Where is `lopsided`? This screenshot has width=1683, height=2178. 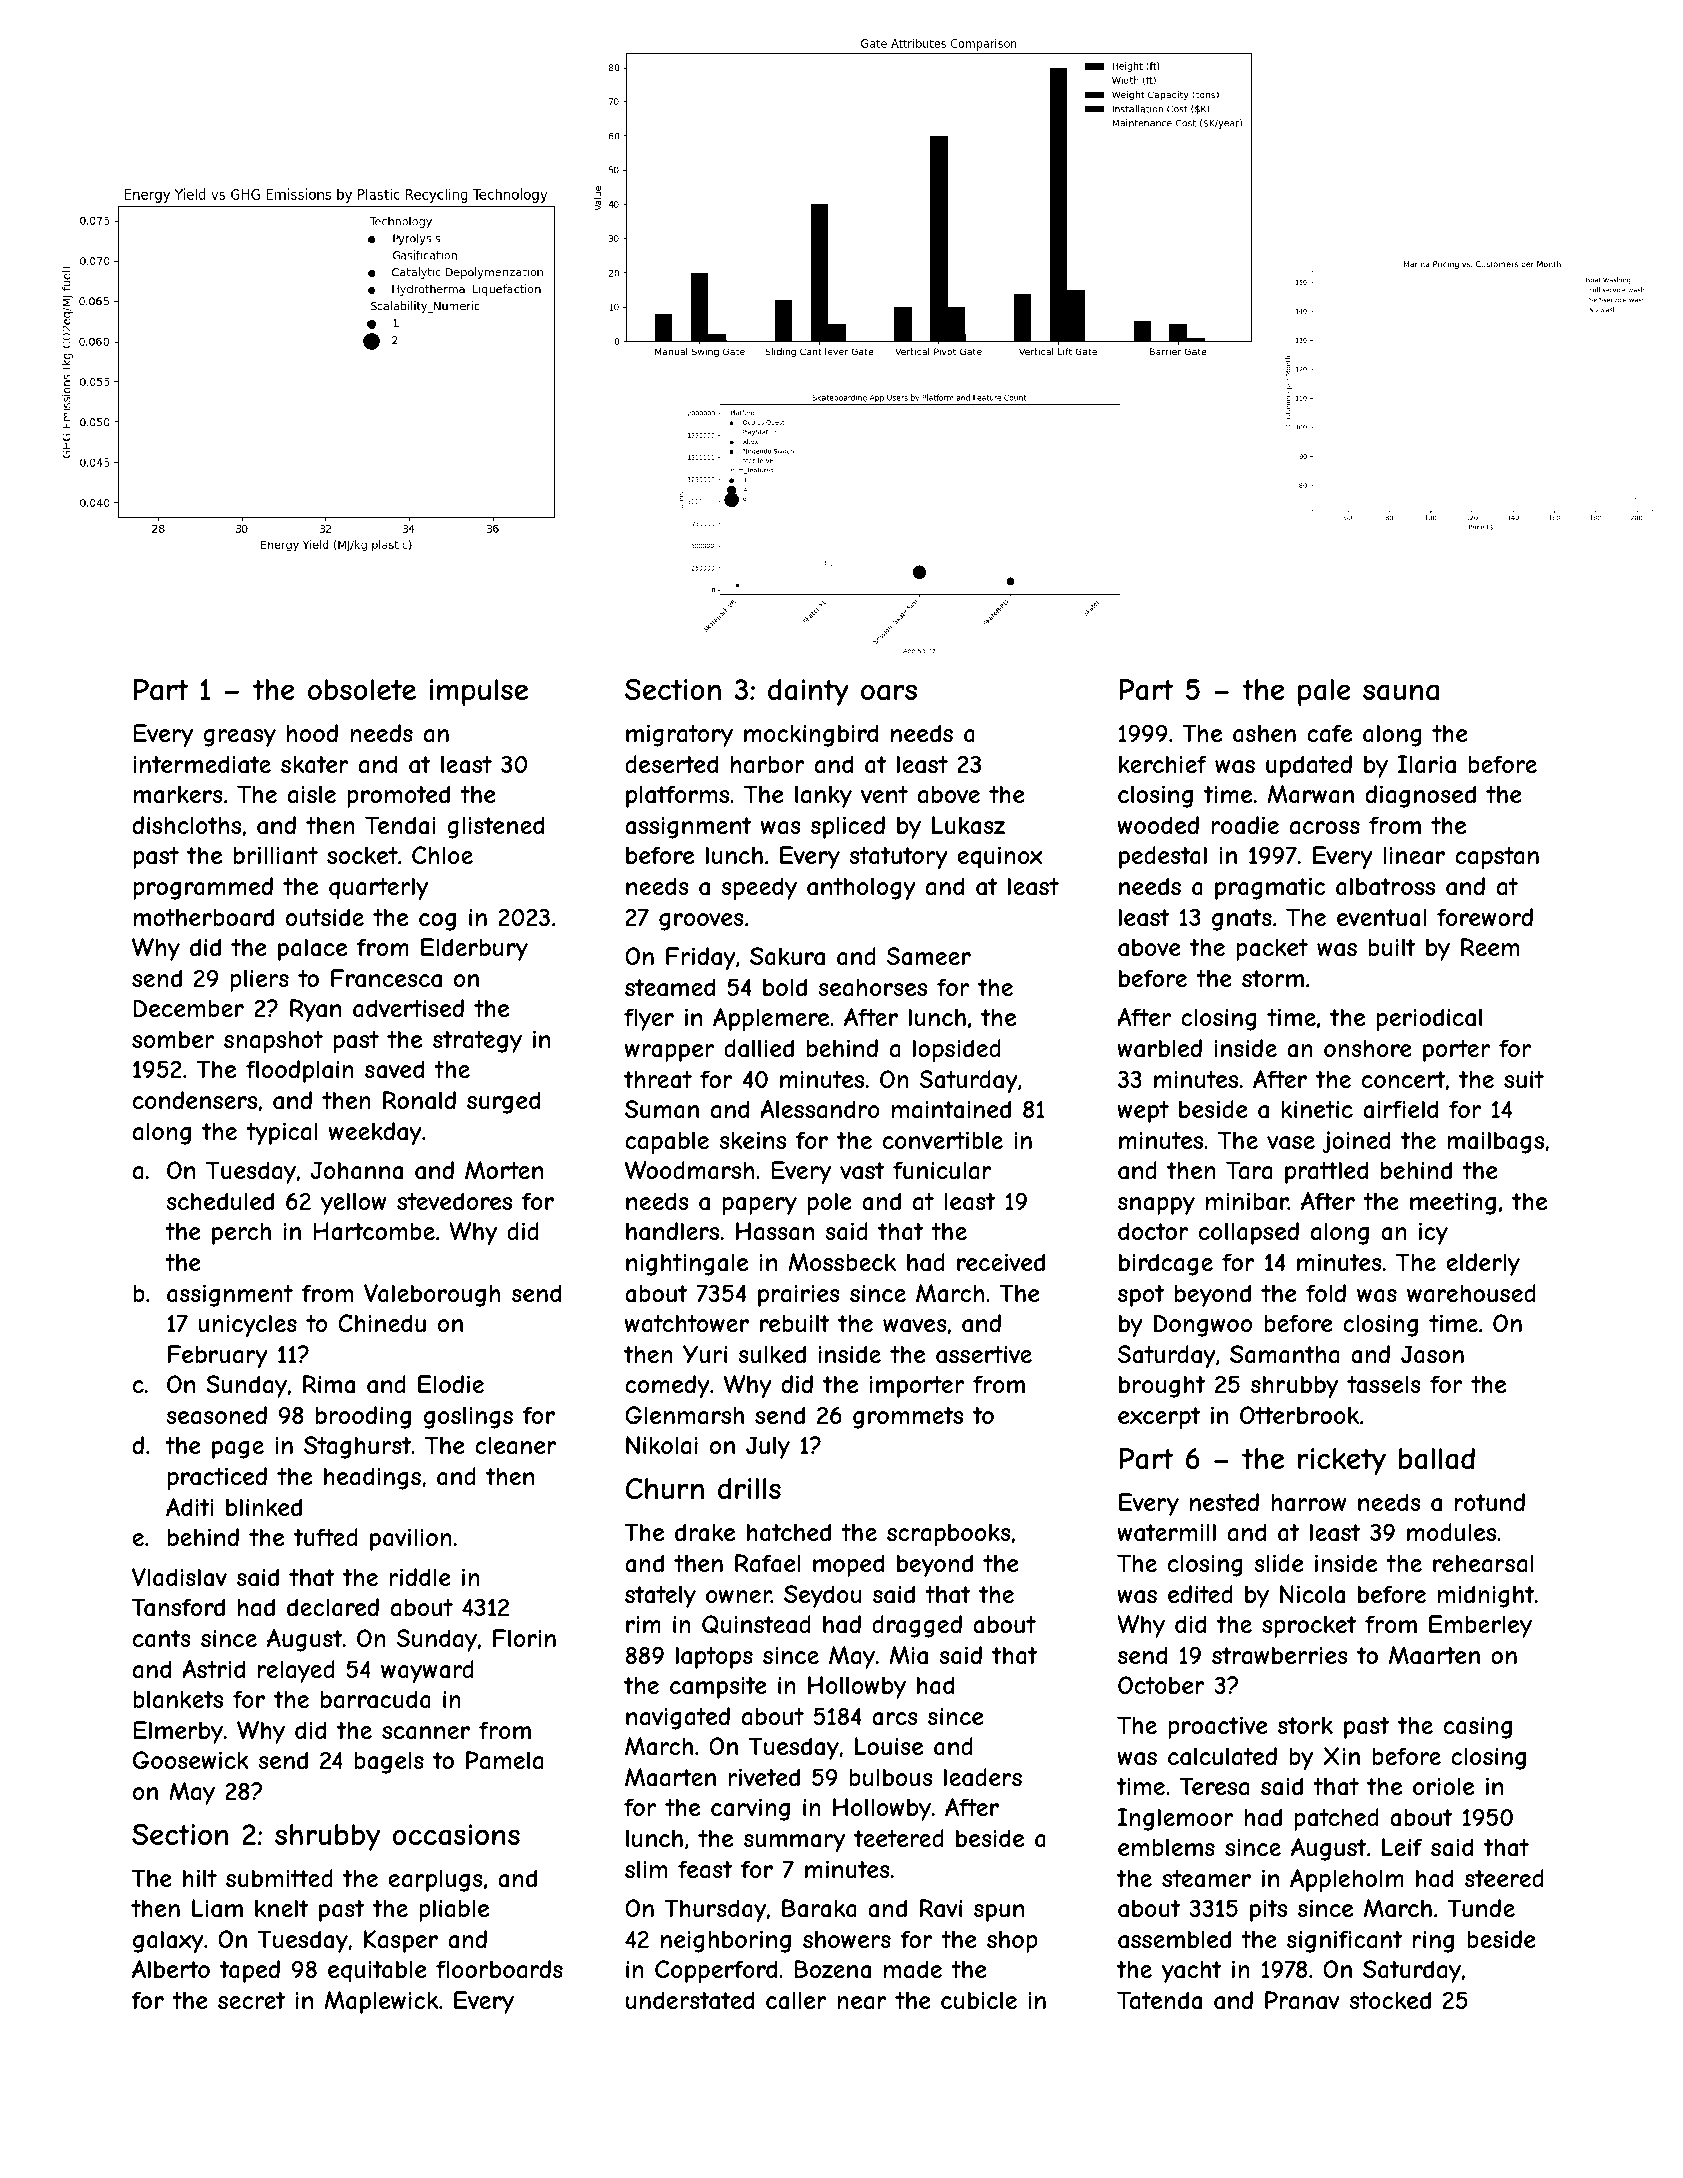 lopsided is located at coordinates (957, 1050).
